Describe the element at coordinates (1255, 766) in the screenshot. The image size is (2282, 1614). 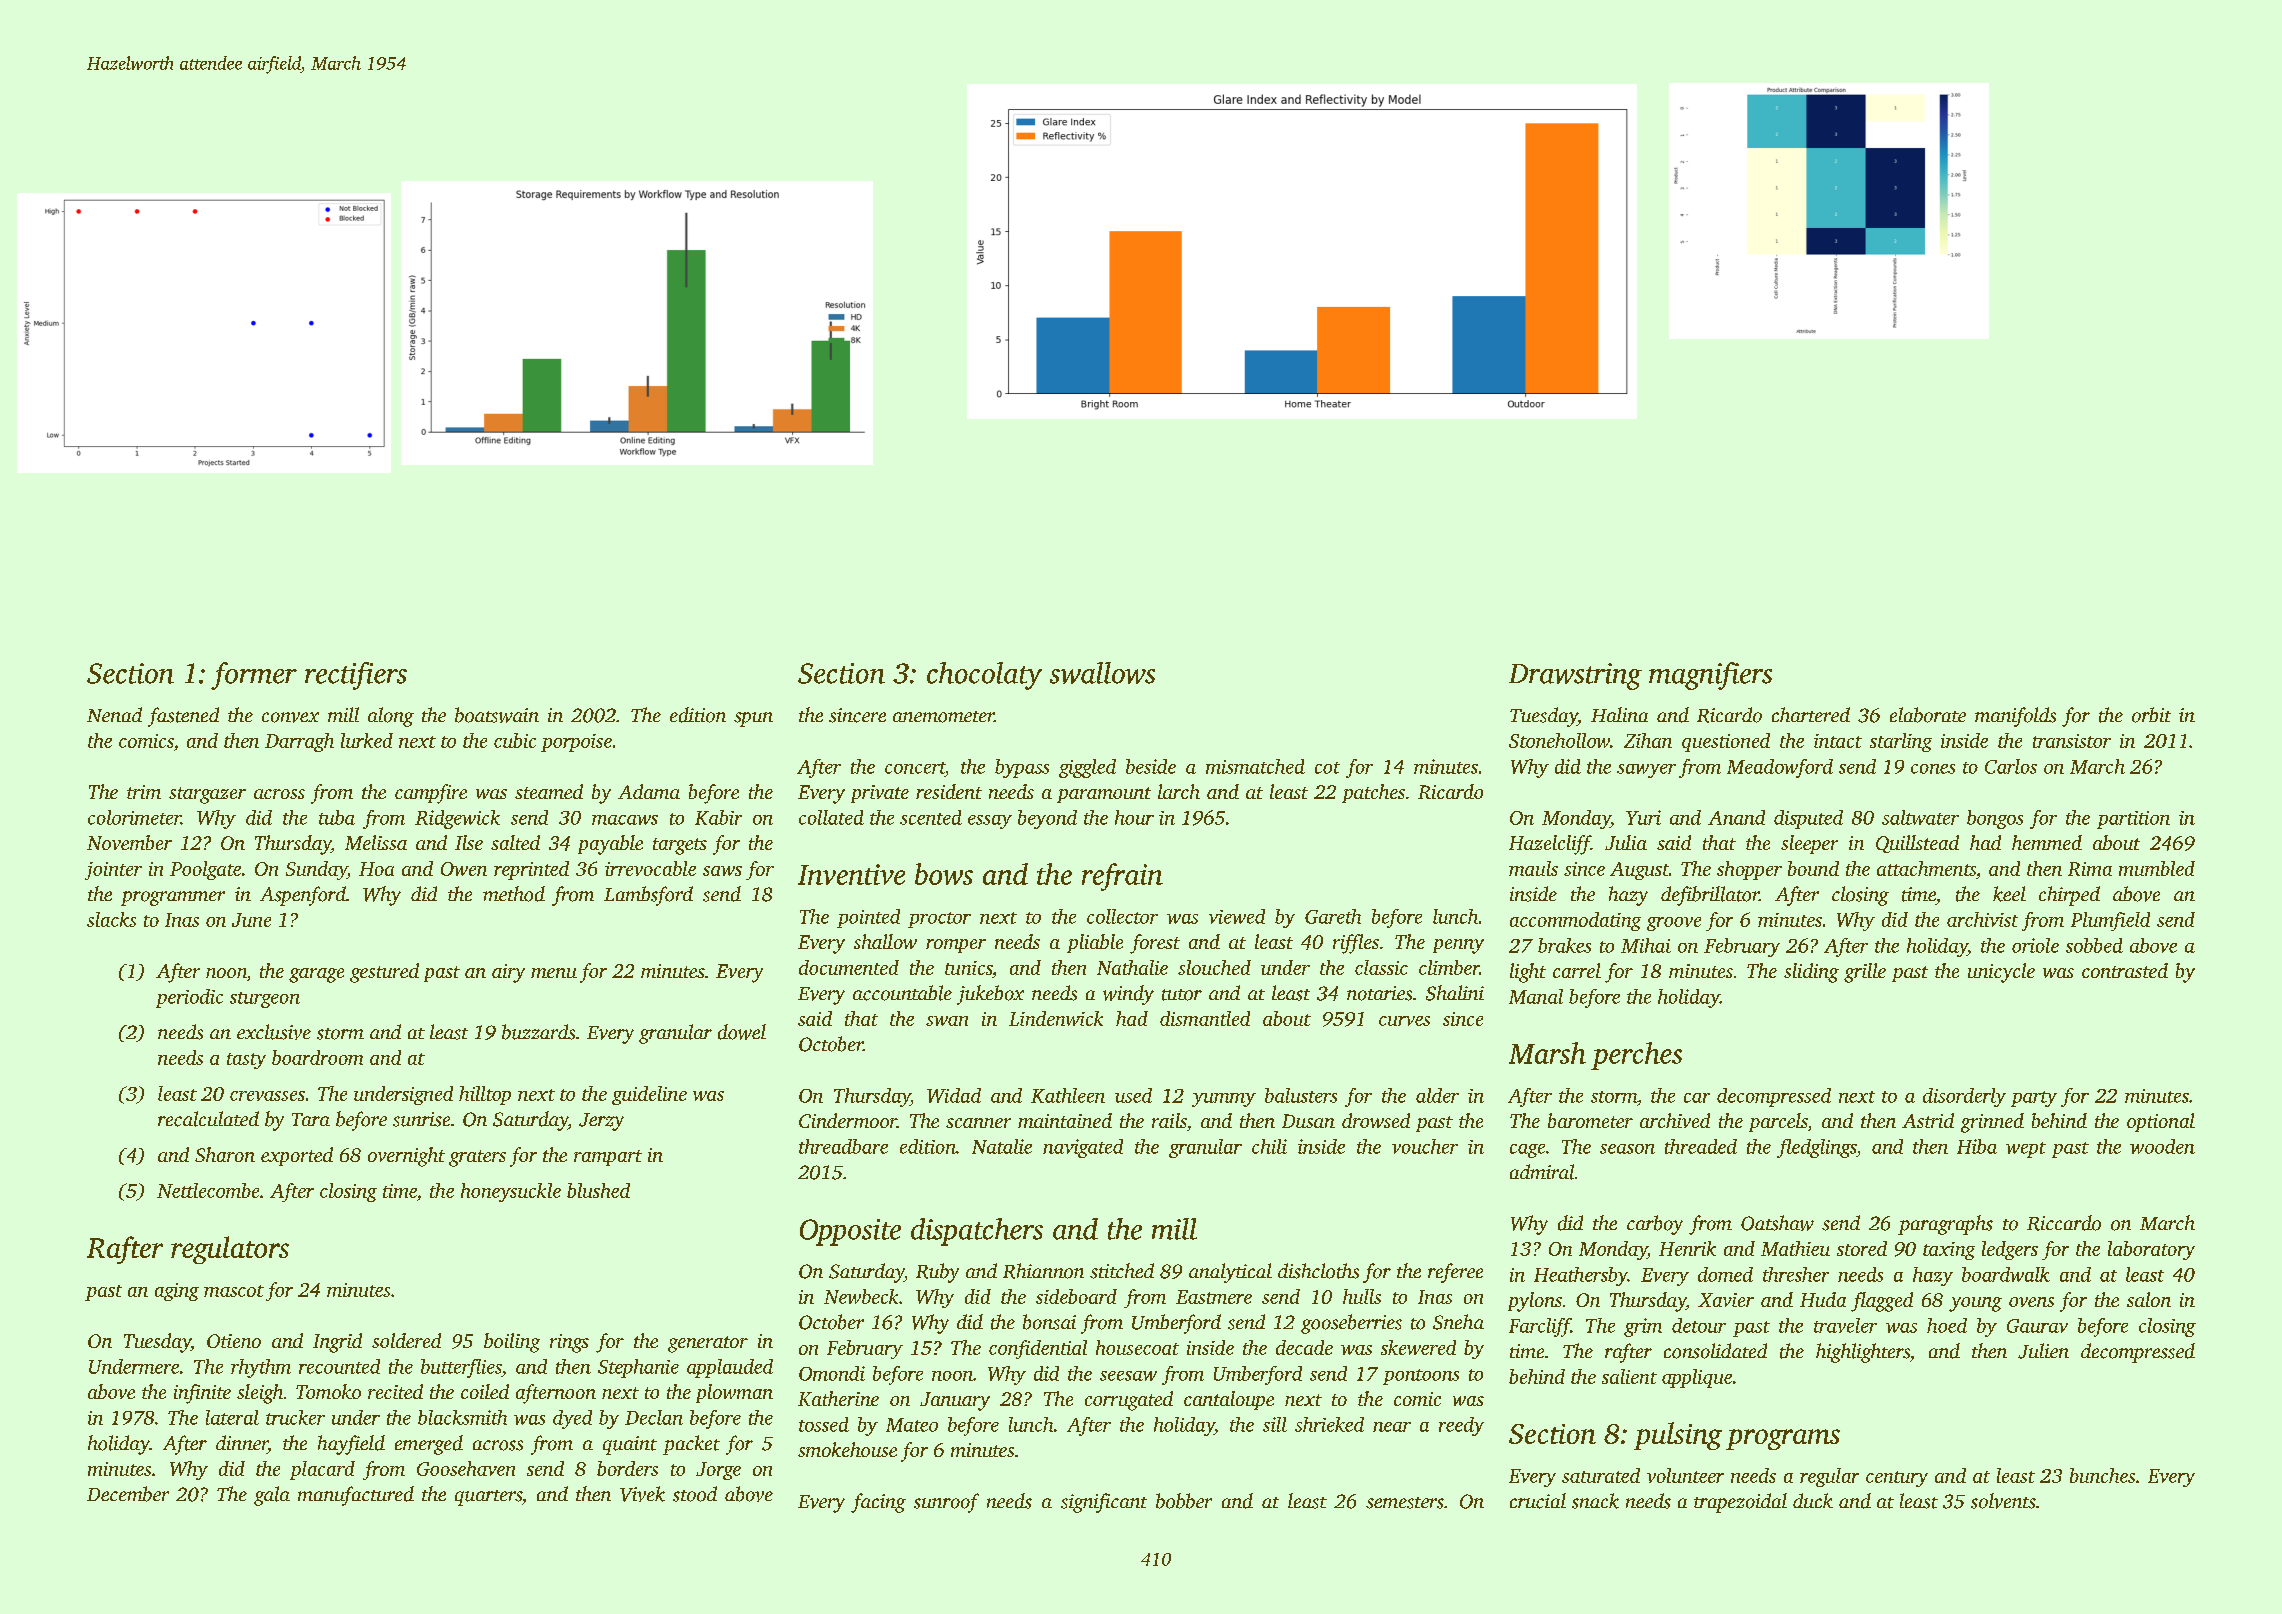
I see `mismatched` at that location.
